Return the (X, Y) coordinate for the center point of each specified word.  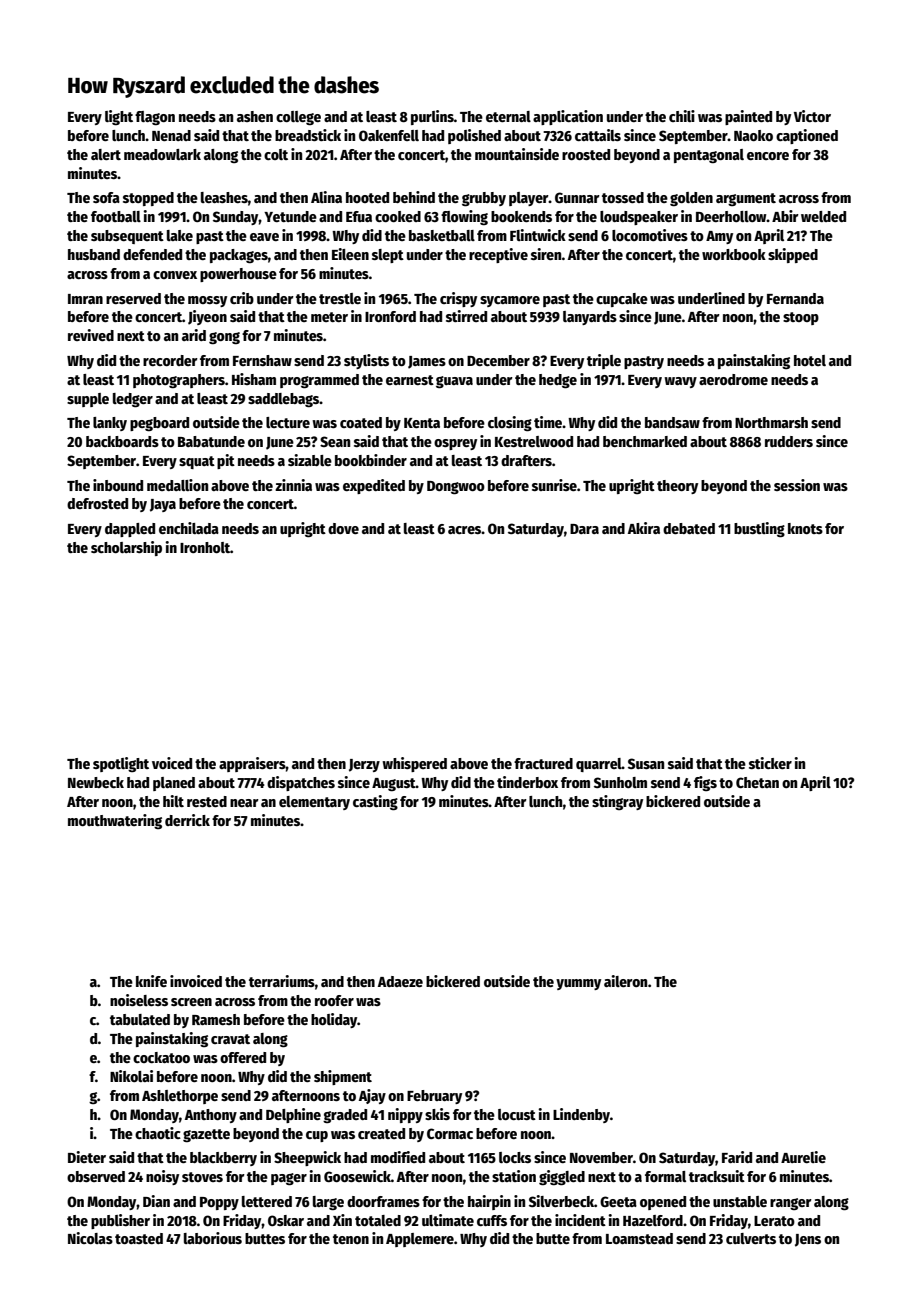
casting (375, 803)
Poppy (219, 1203)
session (797, 485)
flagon (155, 118)
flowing (464, 217)
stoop (801, 318)
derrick (187, 820)
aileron (625, 981)
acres (465, 530)
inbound (118, 485)
